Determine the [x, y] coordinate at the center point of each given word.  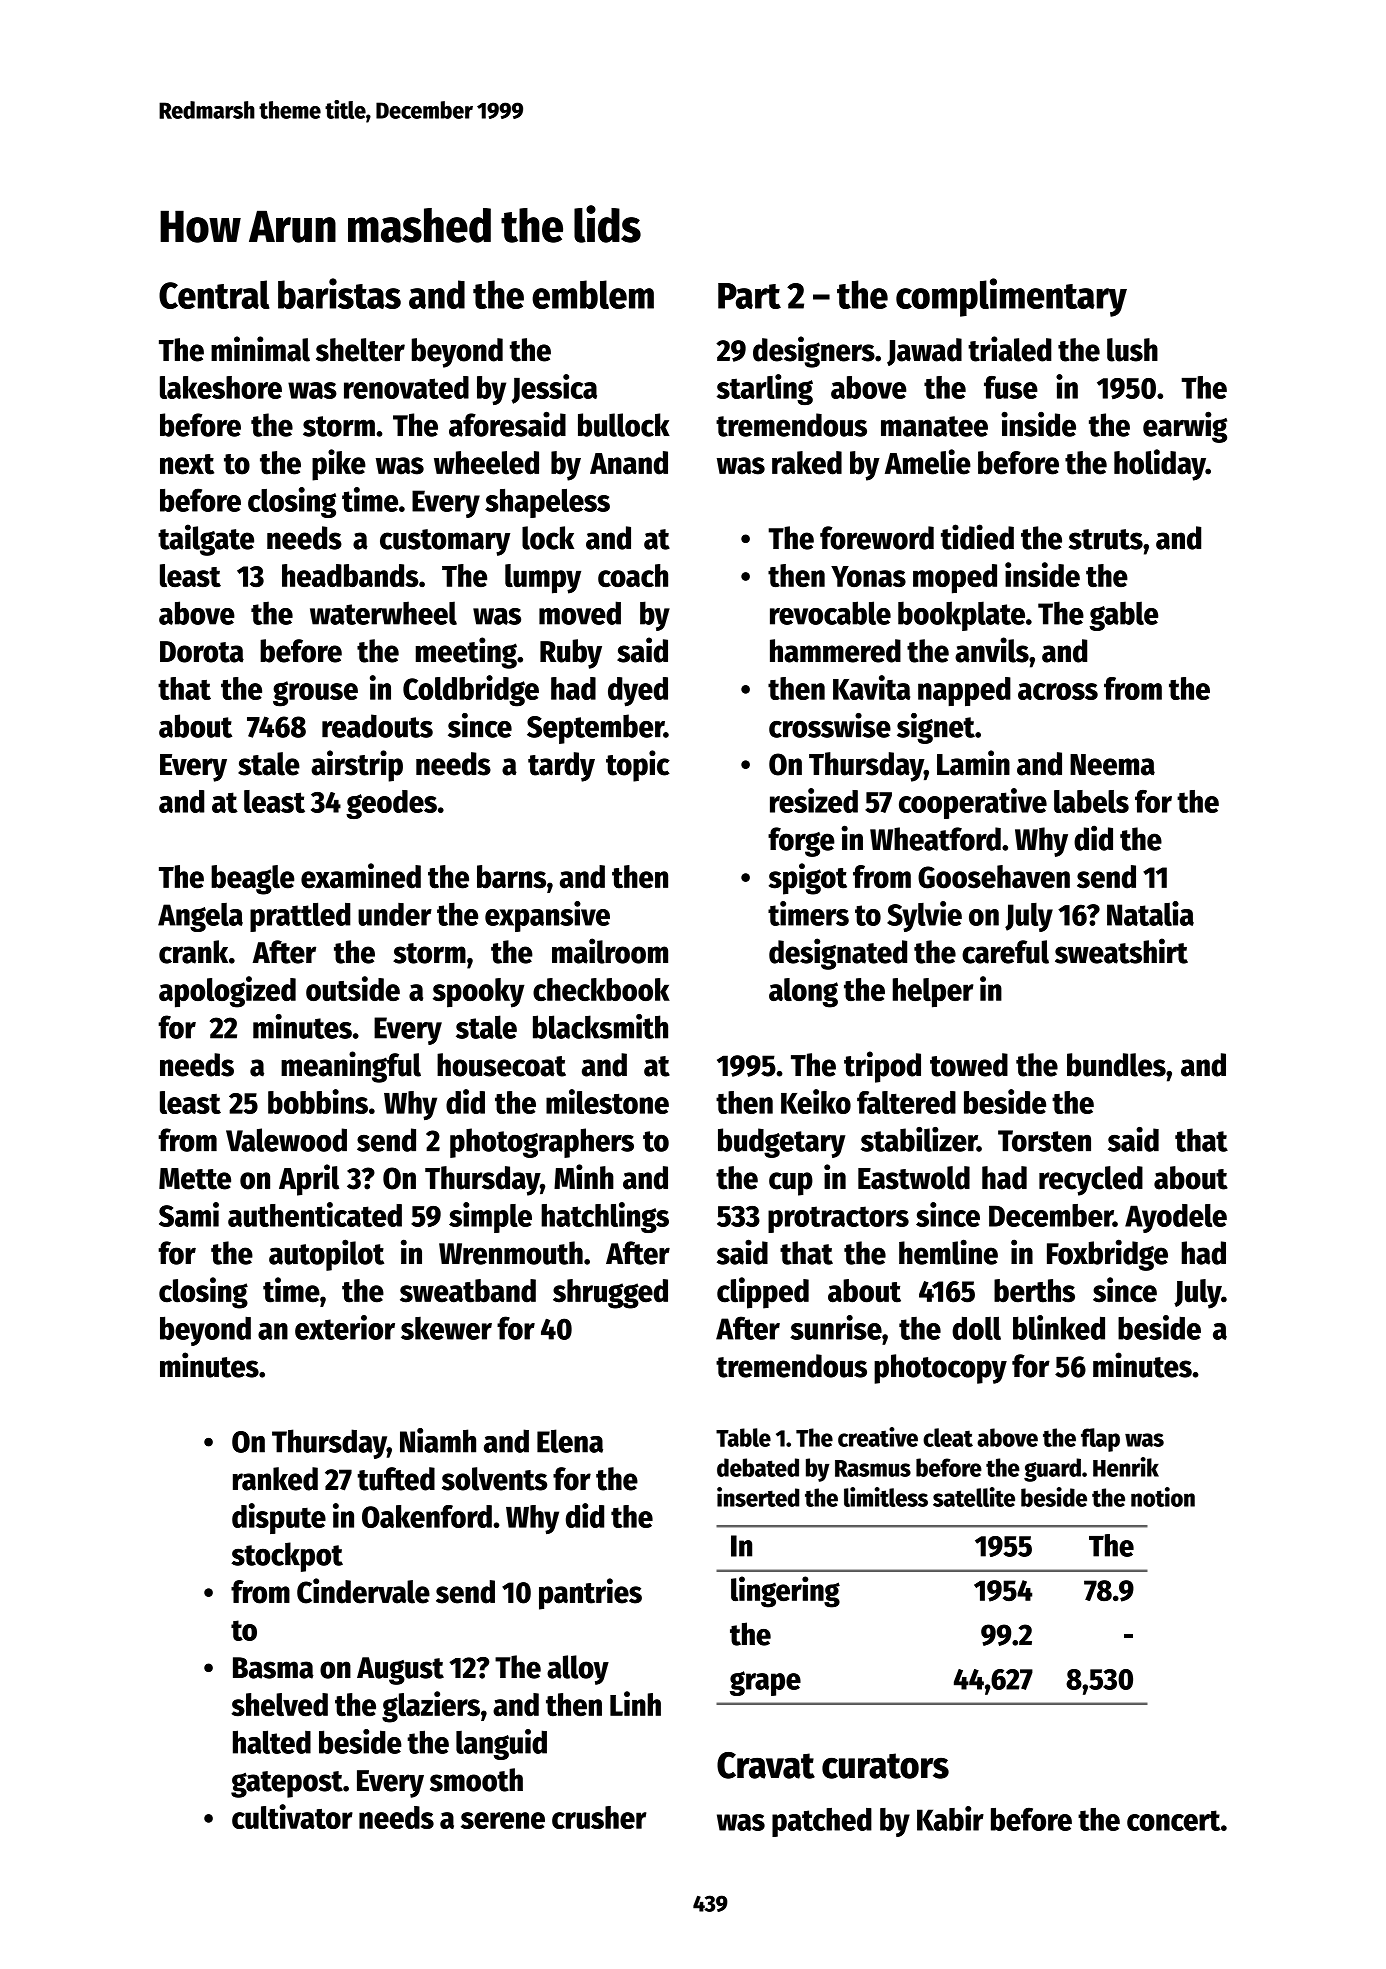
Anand [629, 463]
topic [638, 766]
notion [1163, 1497]
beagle [253, 880]
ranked [275, 1479]
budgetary [782, 1143]
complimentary [1011, 297]
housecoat [501, 1065]
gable [1123, 616]
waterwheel [383, 613]
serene [503, 1820]
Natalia [1150, 913]
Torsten [1044, 1141]
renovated [406, 387]
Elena [570, 1441]
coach [633, 575]
